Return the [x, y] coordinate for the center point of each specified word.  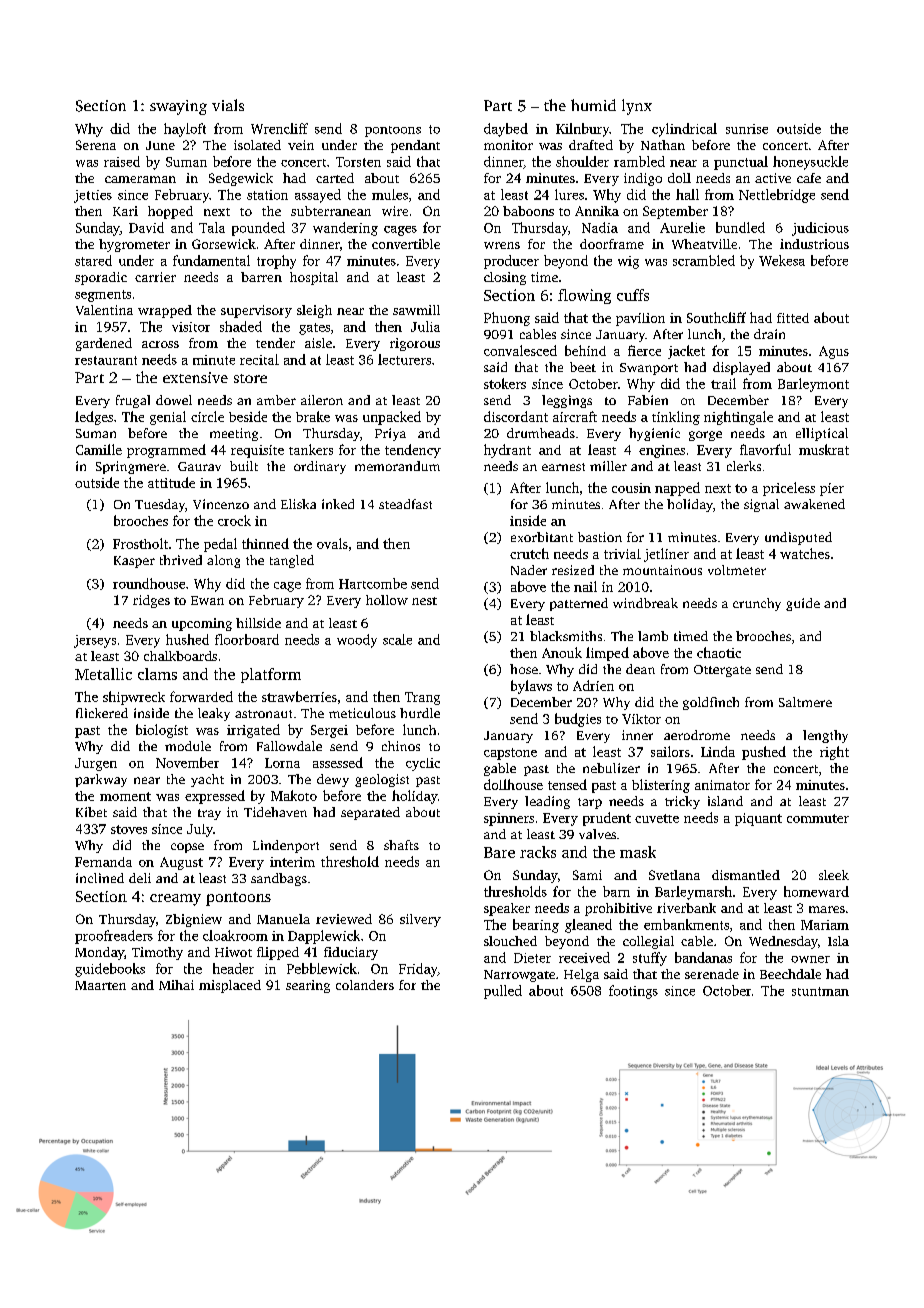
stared [93, 260]
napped [677, 489]
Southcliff [716, 317]
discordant [516, 416]
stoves [129, 829]
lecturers [404, 359]
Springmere [131, 467]
